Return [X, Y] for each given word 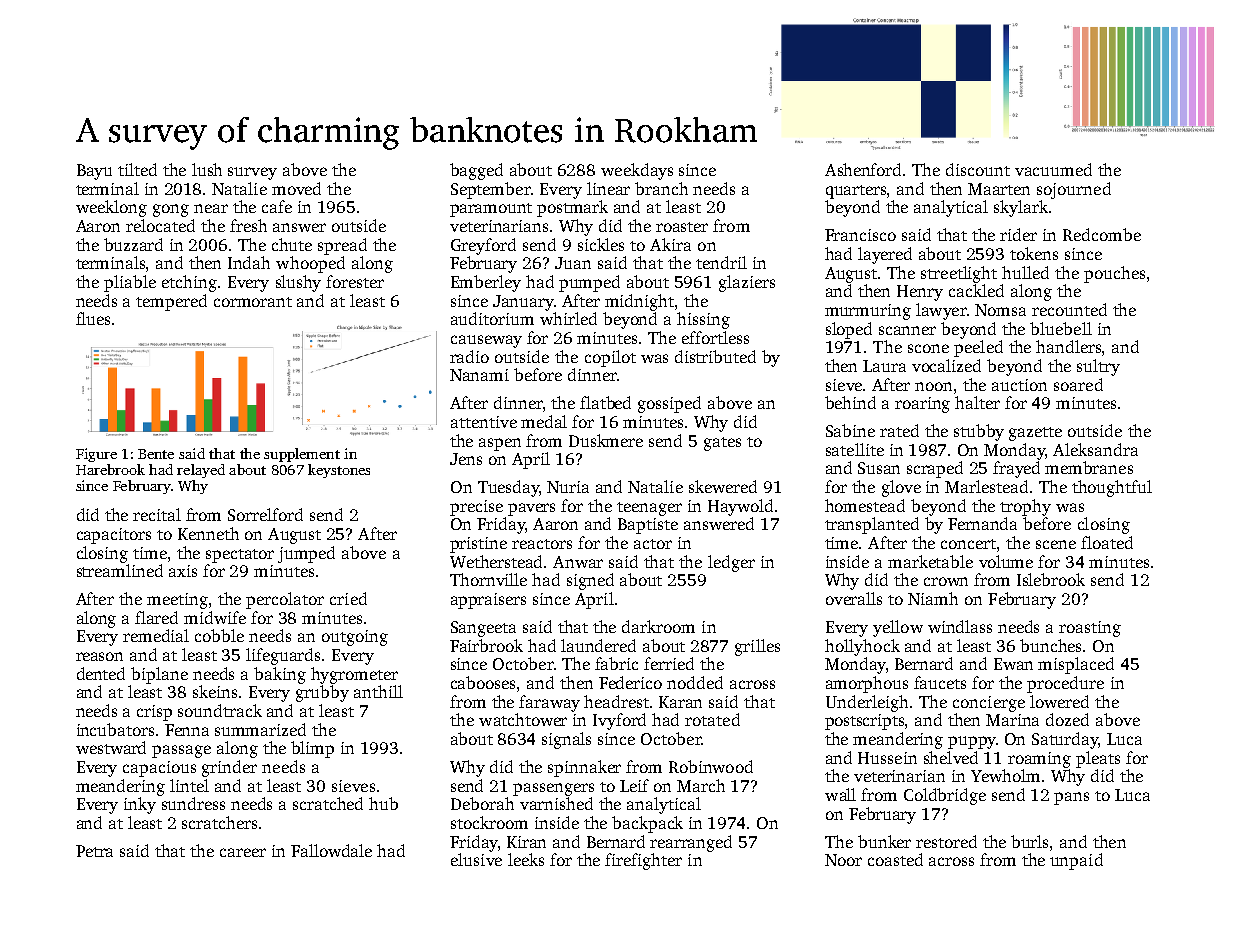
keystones [339, 471]
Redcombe [1102, 234]
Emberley [486, 283]
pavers [531, 509]
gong [171, 210]
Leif [634, 785]
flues [93, 318]
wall [840, 794]
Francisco [860, 235]
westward [111, 747]
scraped [935, 469]
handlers [1068, 346]
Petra [94, 851]
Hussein [887, 758]
